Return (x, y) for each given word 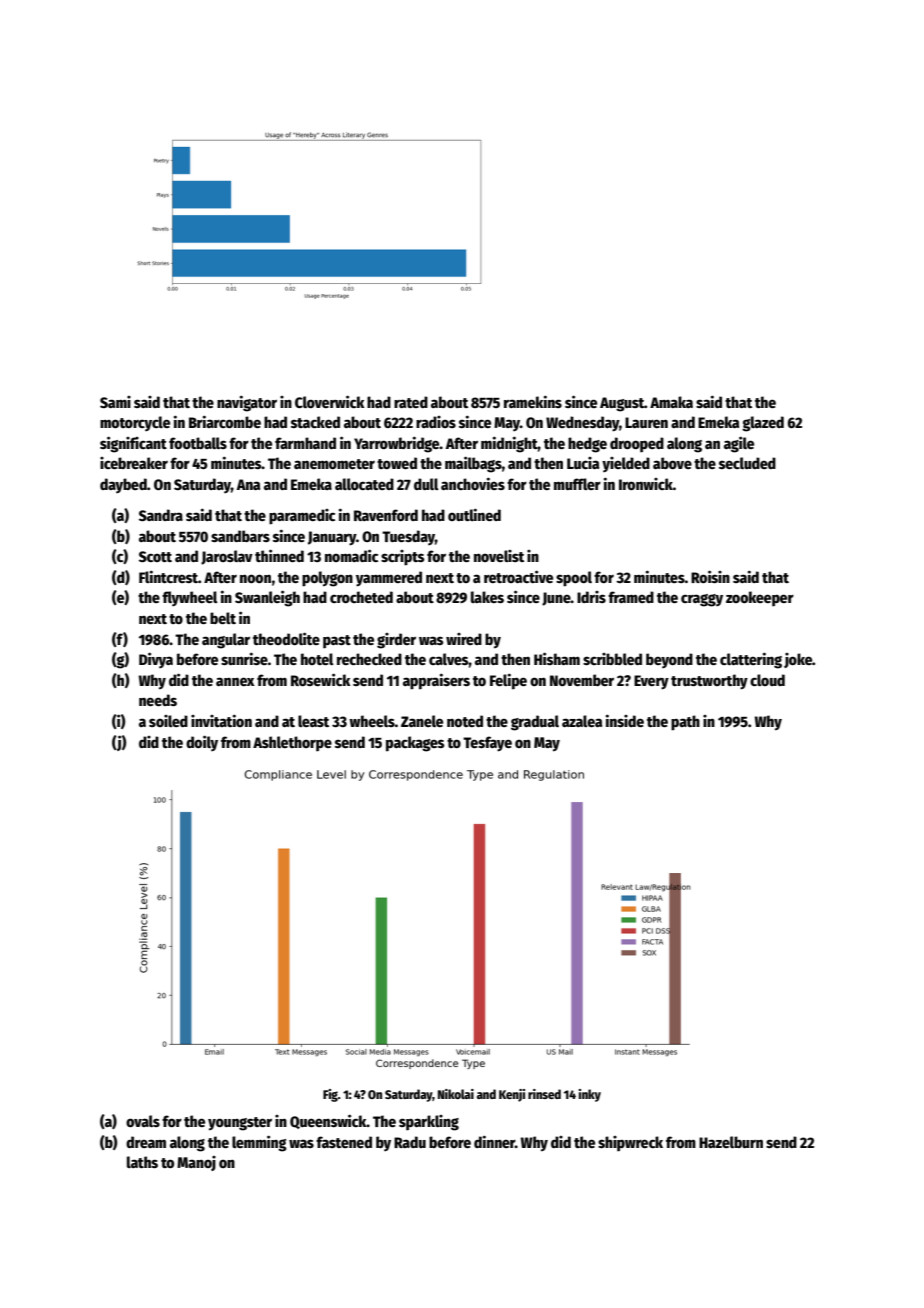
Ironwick (646, 484)
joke (798, 660)
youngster (240, 1124)
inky (590, 1095)
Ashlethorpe (292, 743)
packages (415, 744)
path (685, 723)
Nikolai (456, 1094)
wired (464, 639)
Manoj (196, 1163)
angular (226, 641)
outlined (474, 514)
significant (133, 444)
